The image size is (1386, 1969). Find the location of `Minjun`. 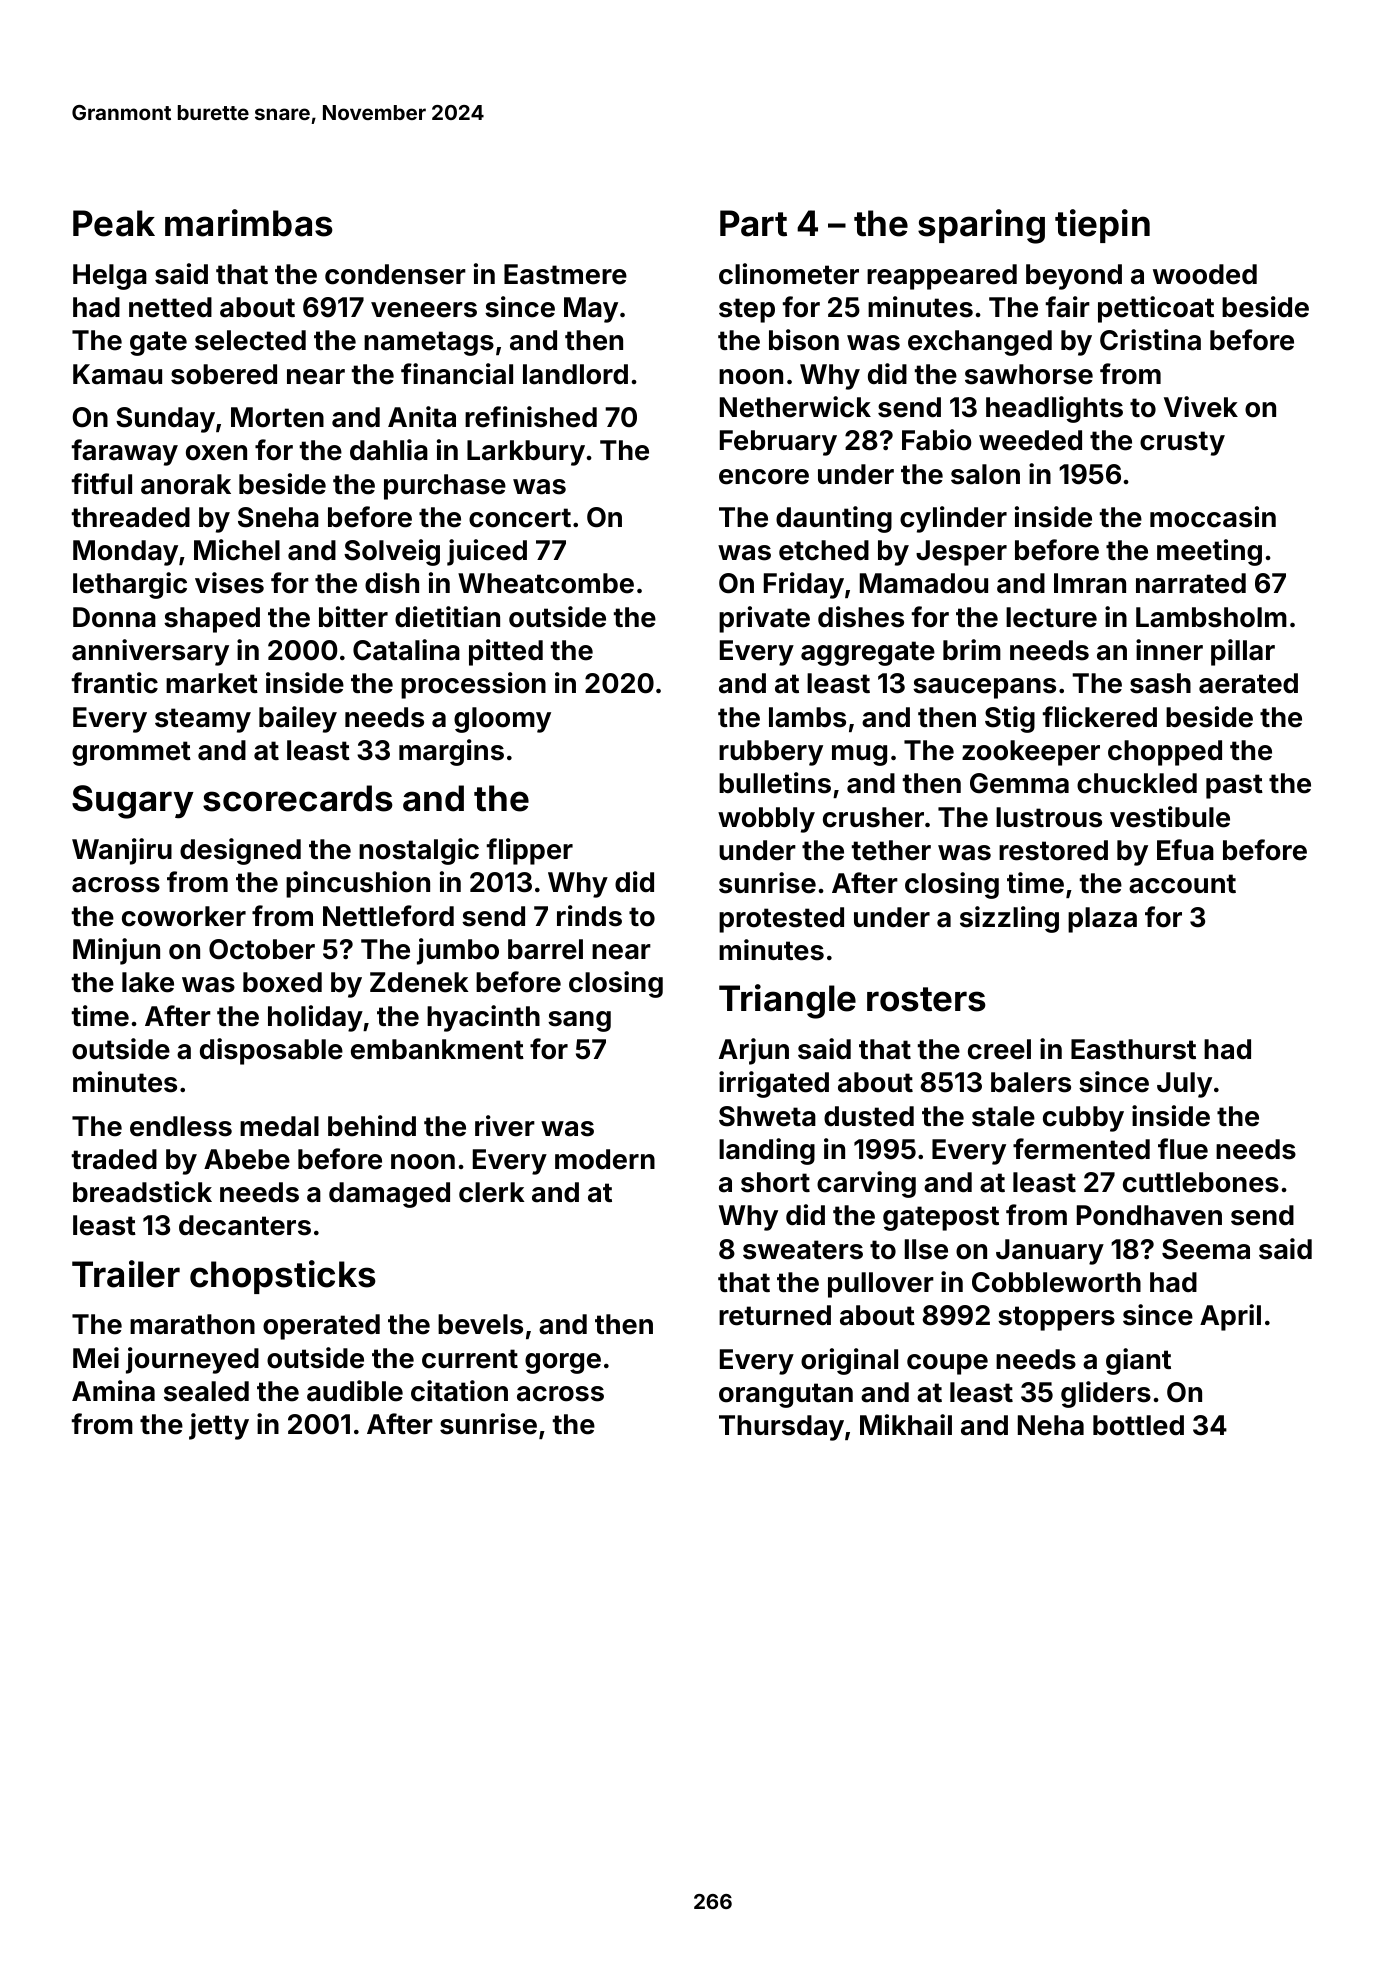

Minjun is located at coordinates (116, 951).
